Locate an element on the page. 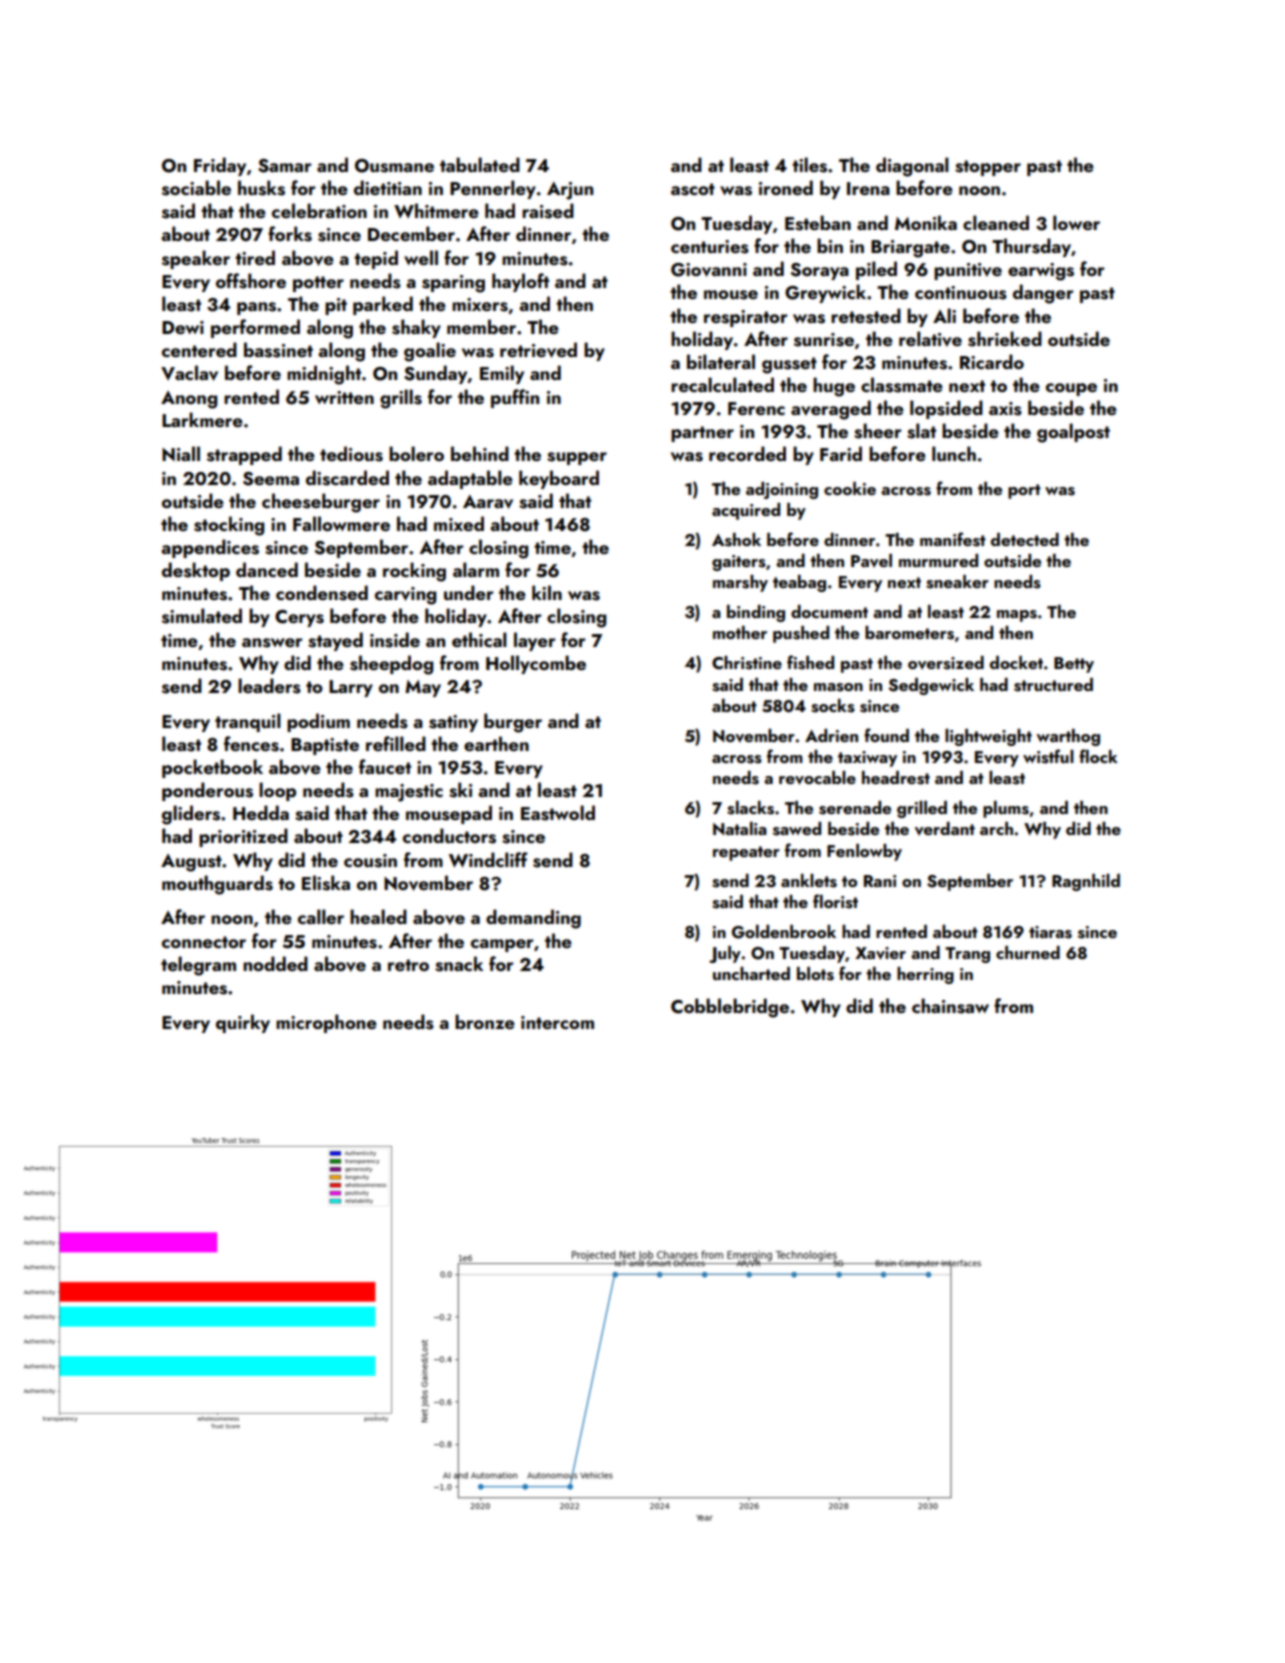 The image size is (1285, 1663). tabulated is located at coordinates (480, 164).
